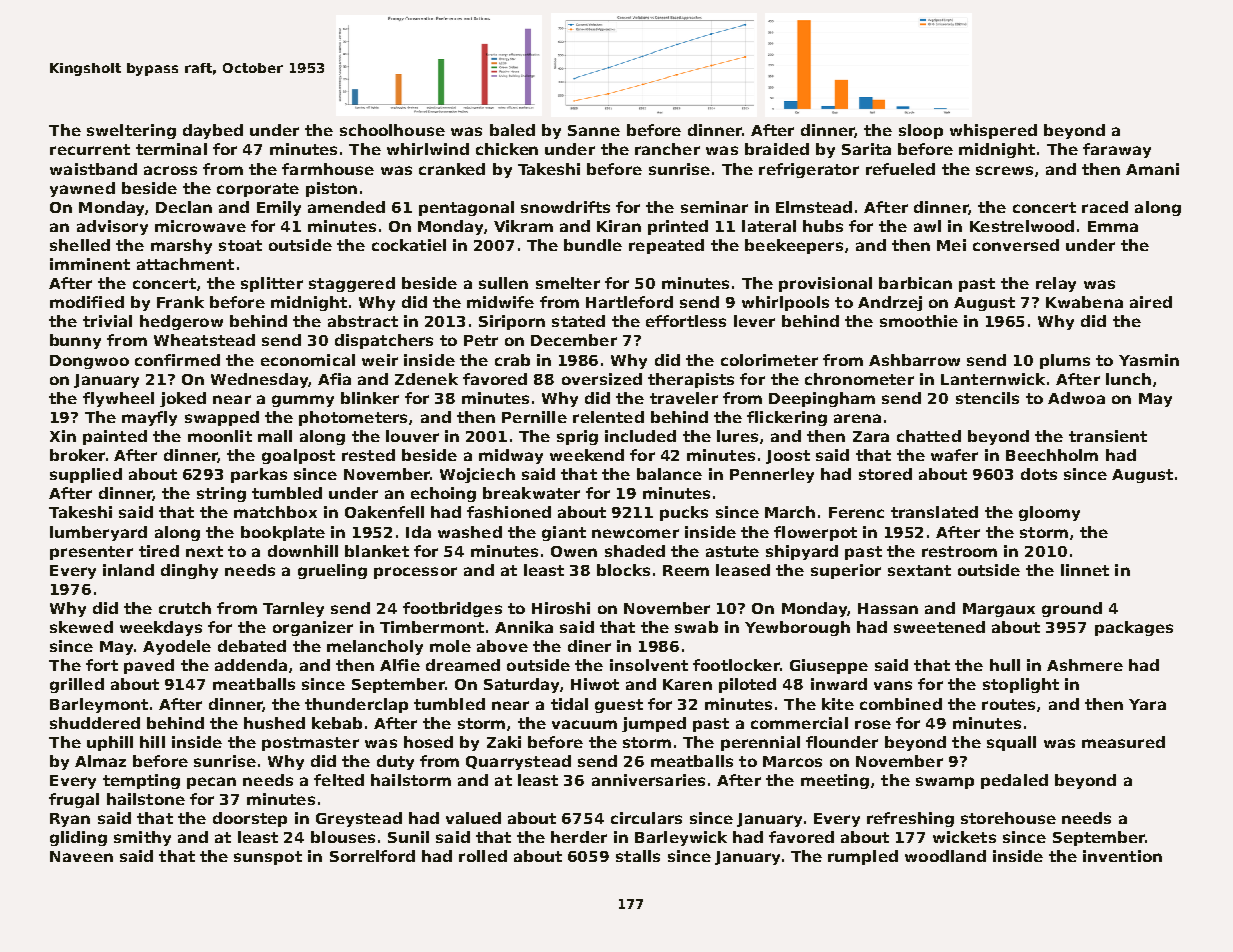 The width and height of the document is (1233, 952). Describe the element at coordinates (667, 149) in the document. I see `rancher` at that location.
